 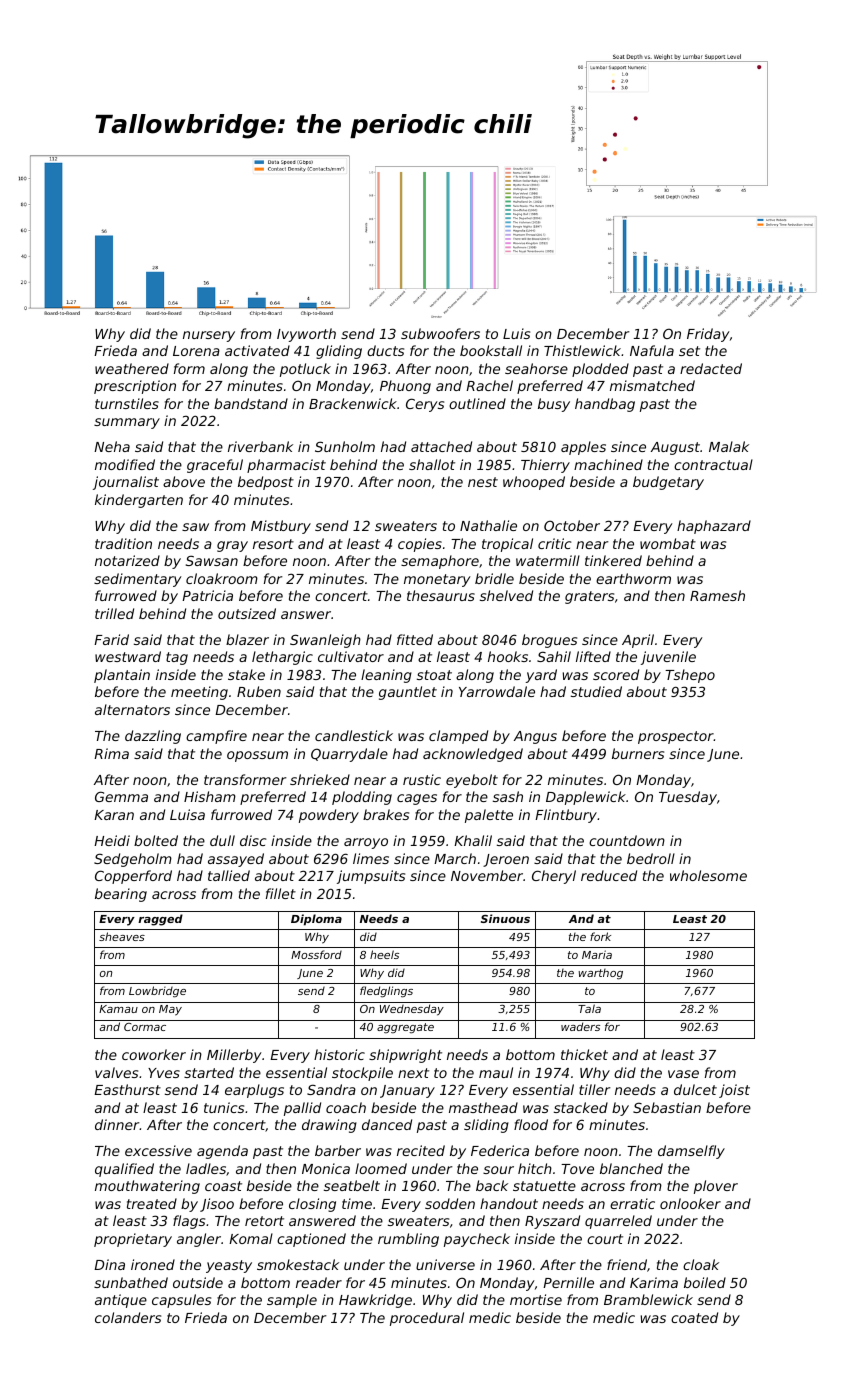 What do you see at coordinates (506, 595) in the screenshot?
I see `shelved` at bounding box center [506, 595].
